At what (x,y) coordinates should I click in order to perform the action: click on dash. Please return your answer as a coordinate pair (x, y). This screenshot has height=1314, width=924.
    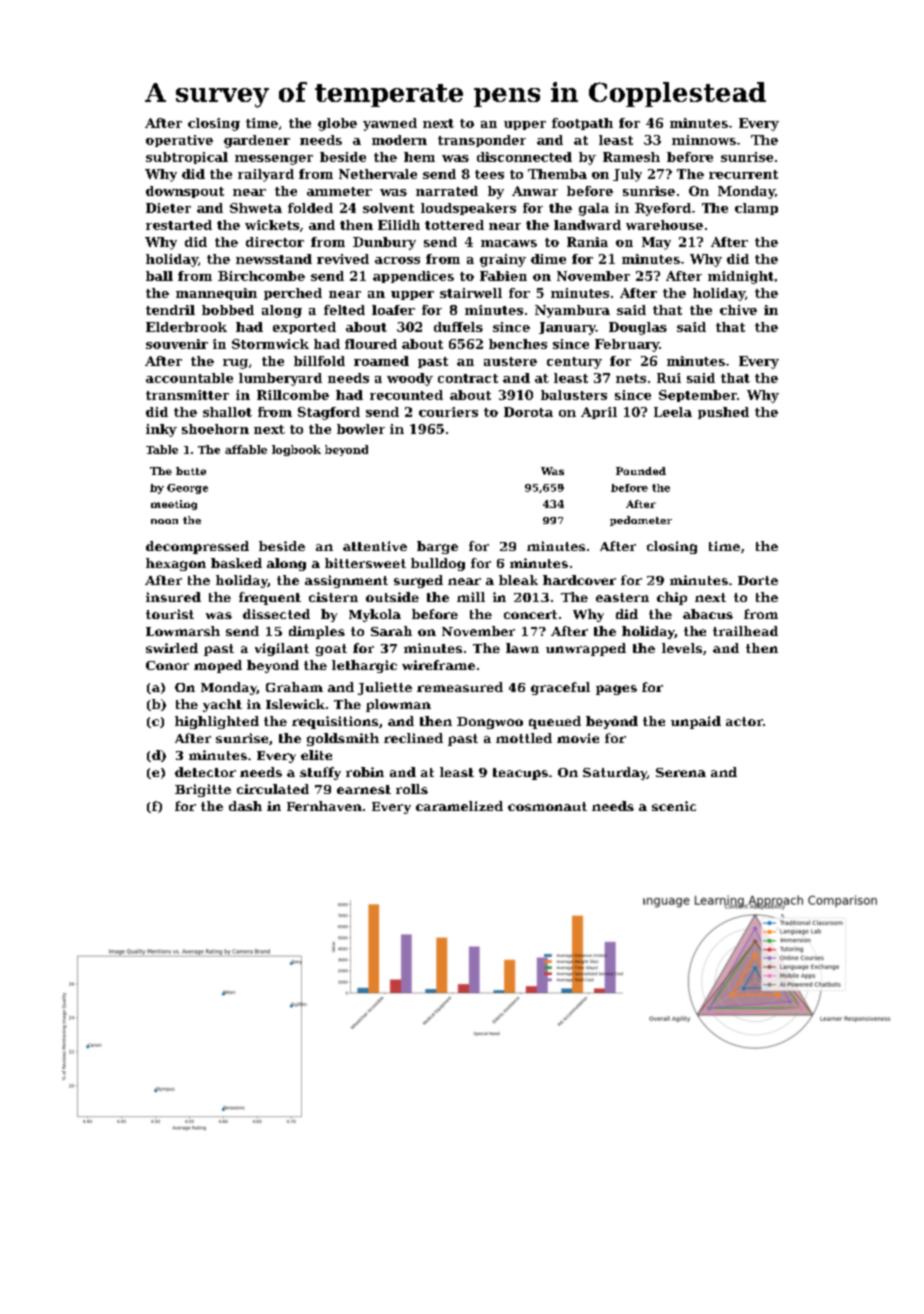
    Looking at the image, I should click on (245, 806).
